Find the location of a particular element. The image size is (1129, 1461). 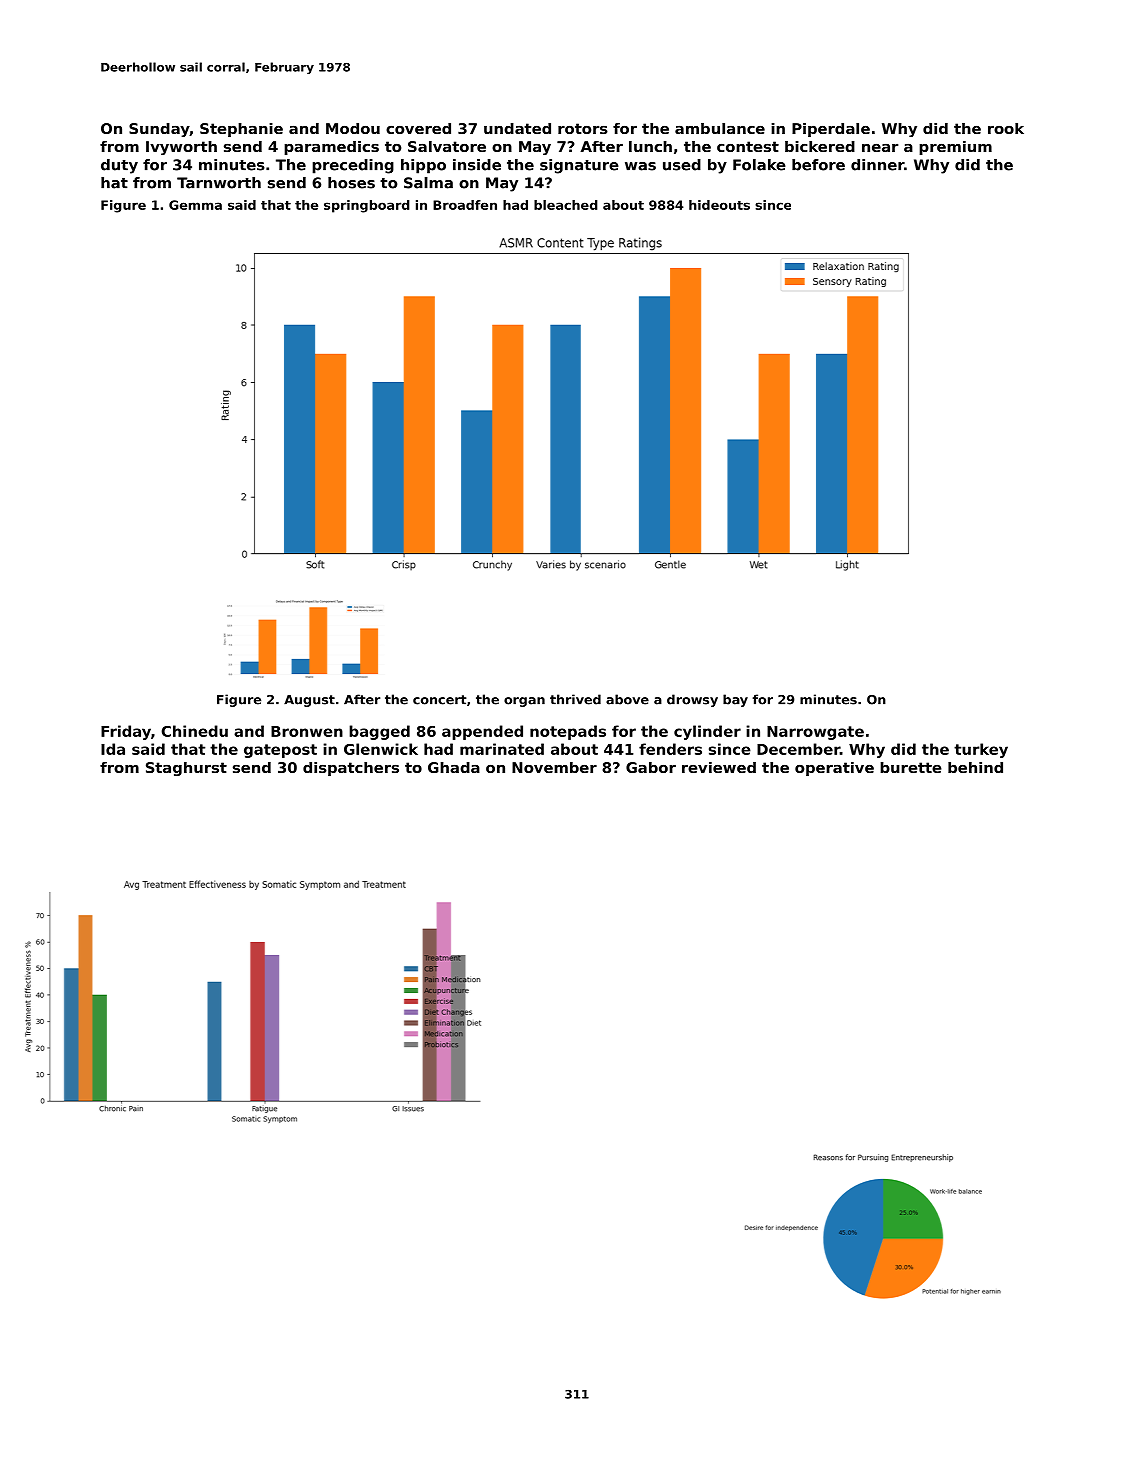

Staghurst is located at coordinates (186, 769).
